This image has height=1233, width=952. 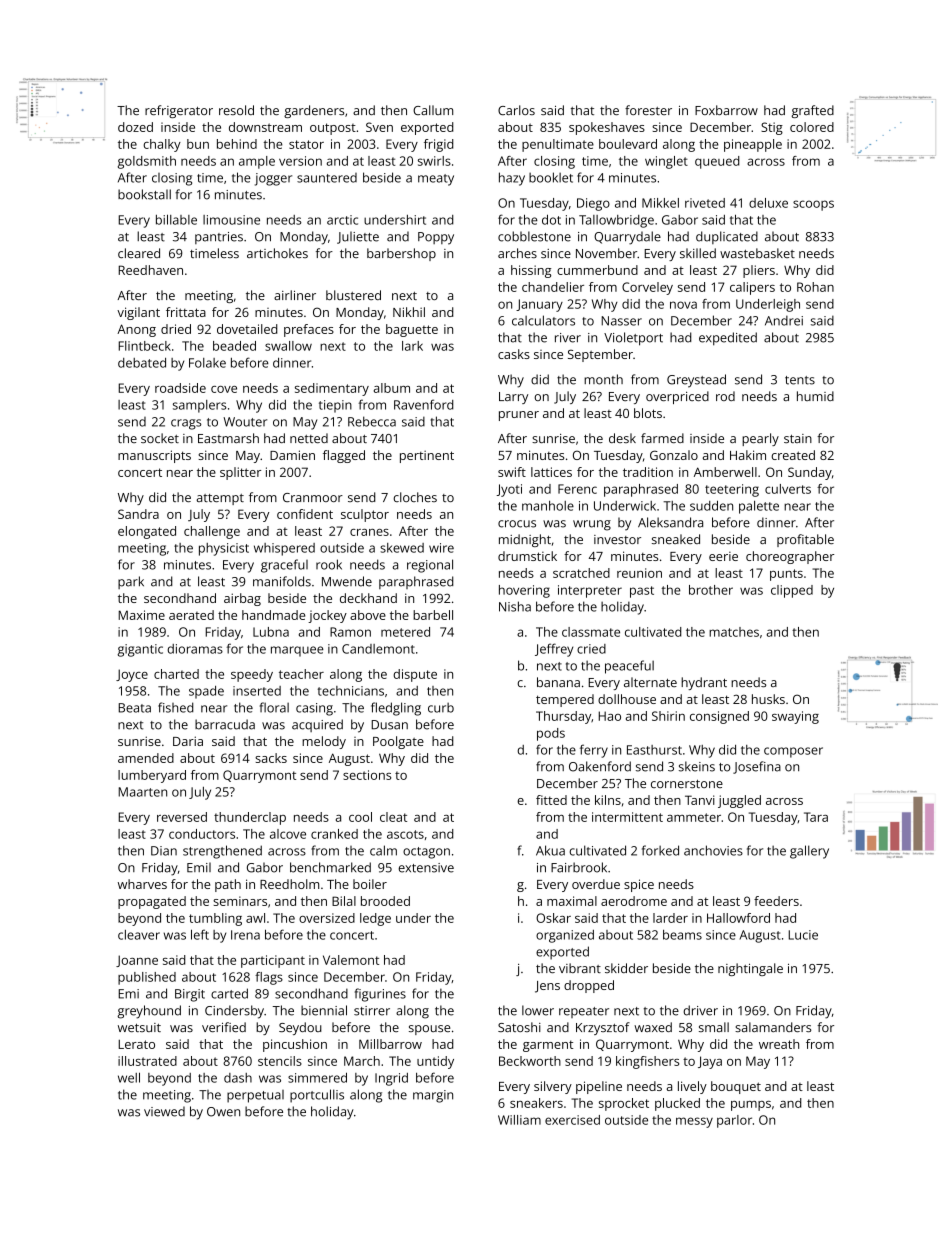 What do you see at coordinates (666, 162) in the image?
I see `winglet` at bounding box center [666, 162].
